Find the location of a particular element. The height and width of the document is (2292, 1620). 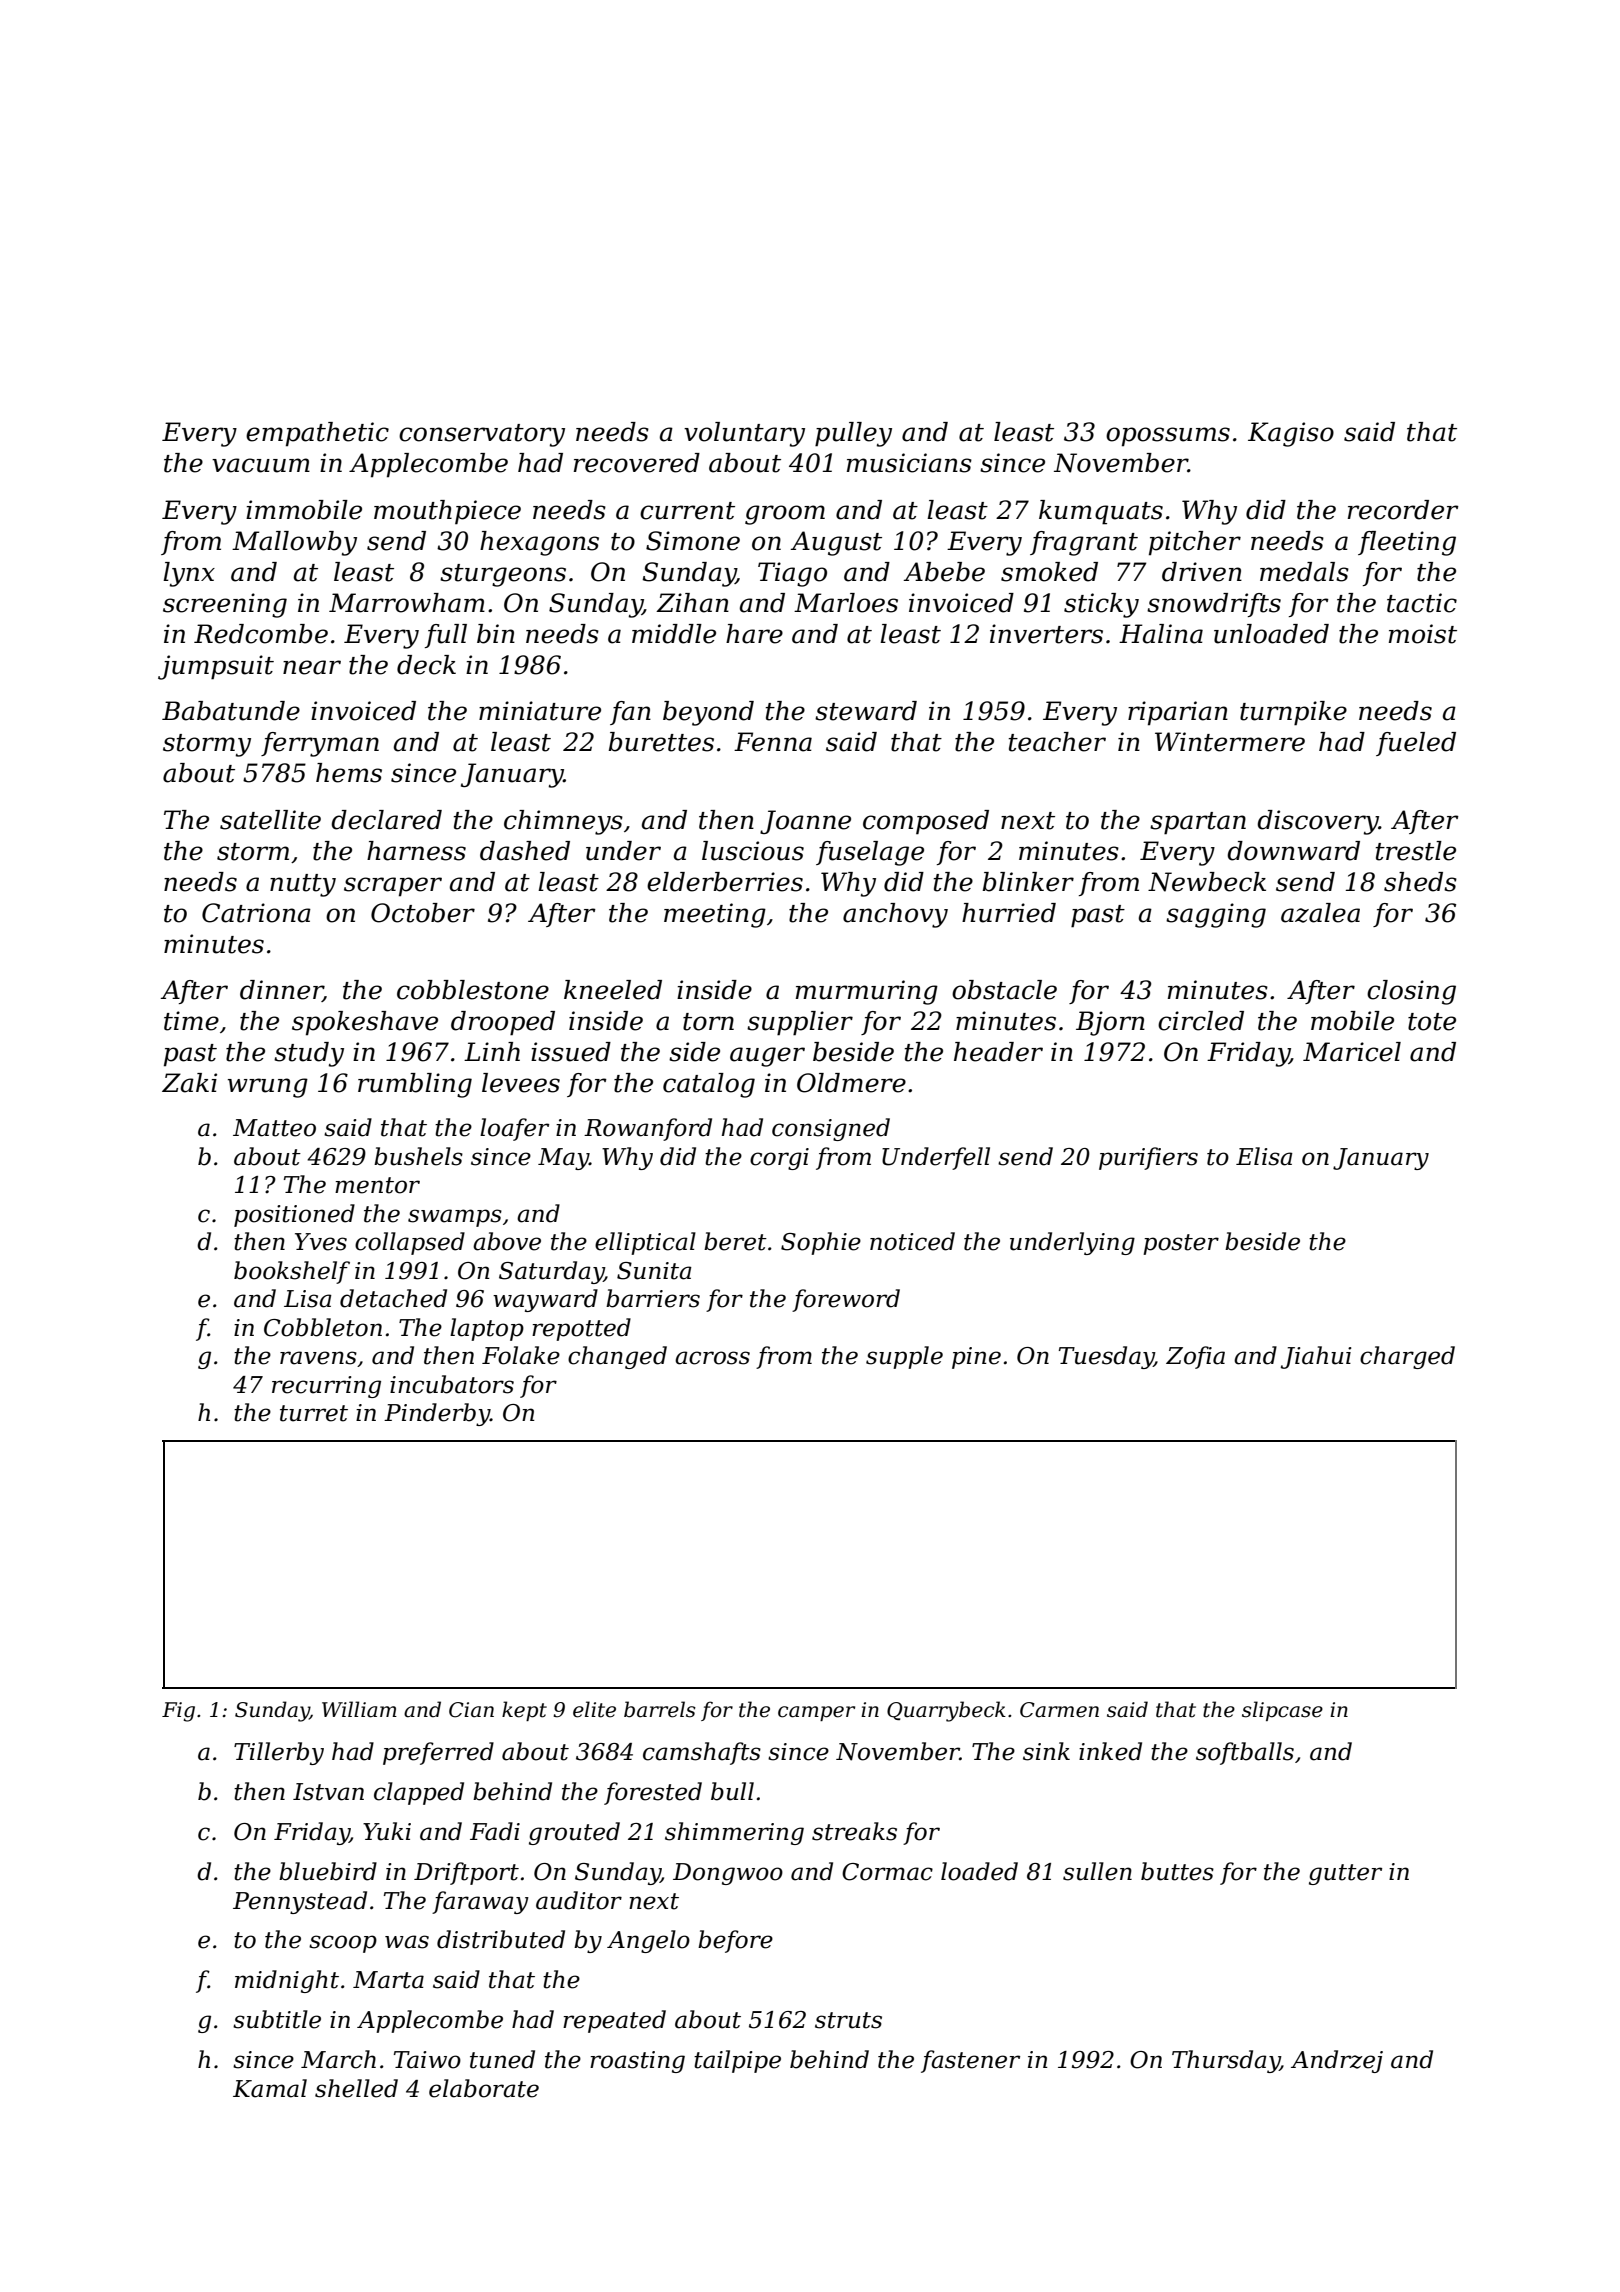

mouthpiece is located at coordinates (447, 512).
